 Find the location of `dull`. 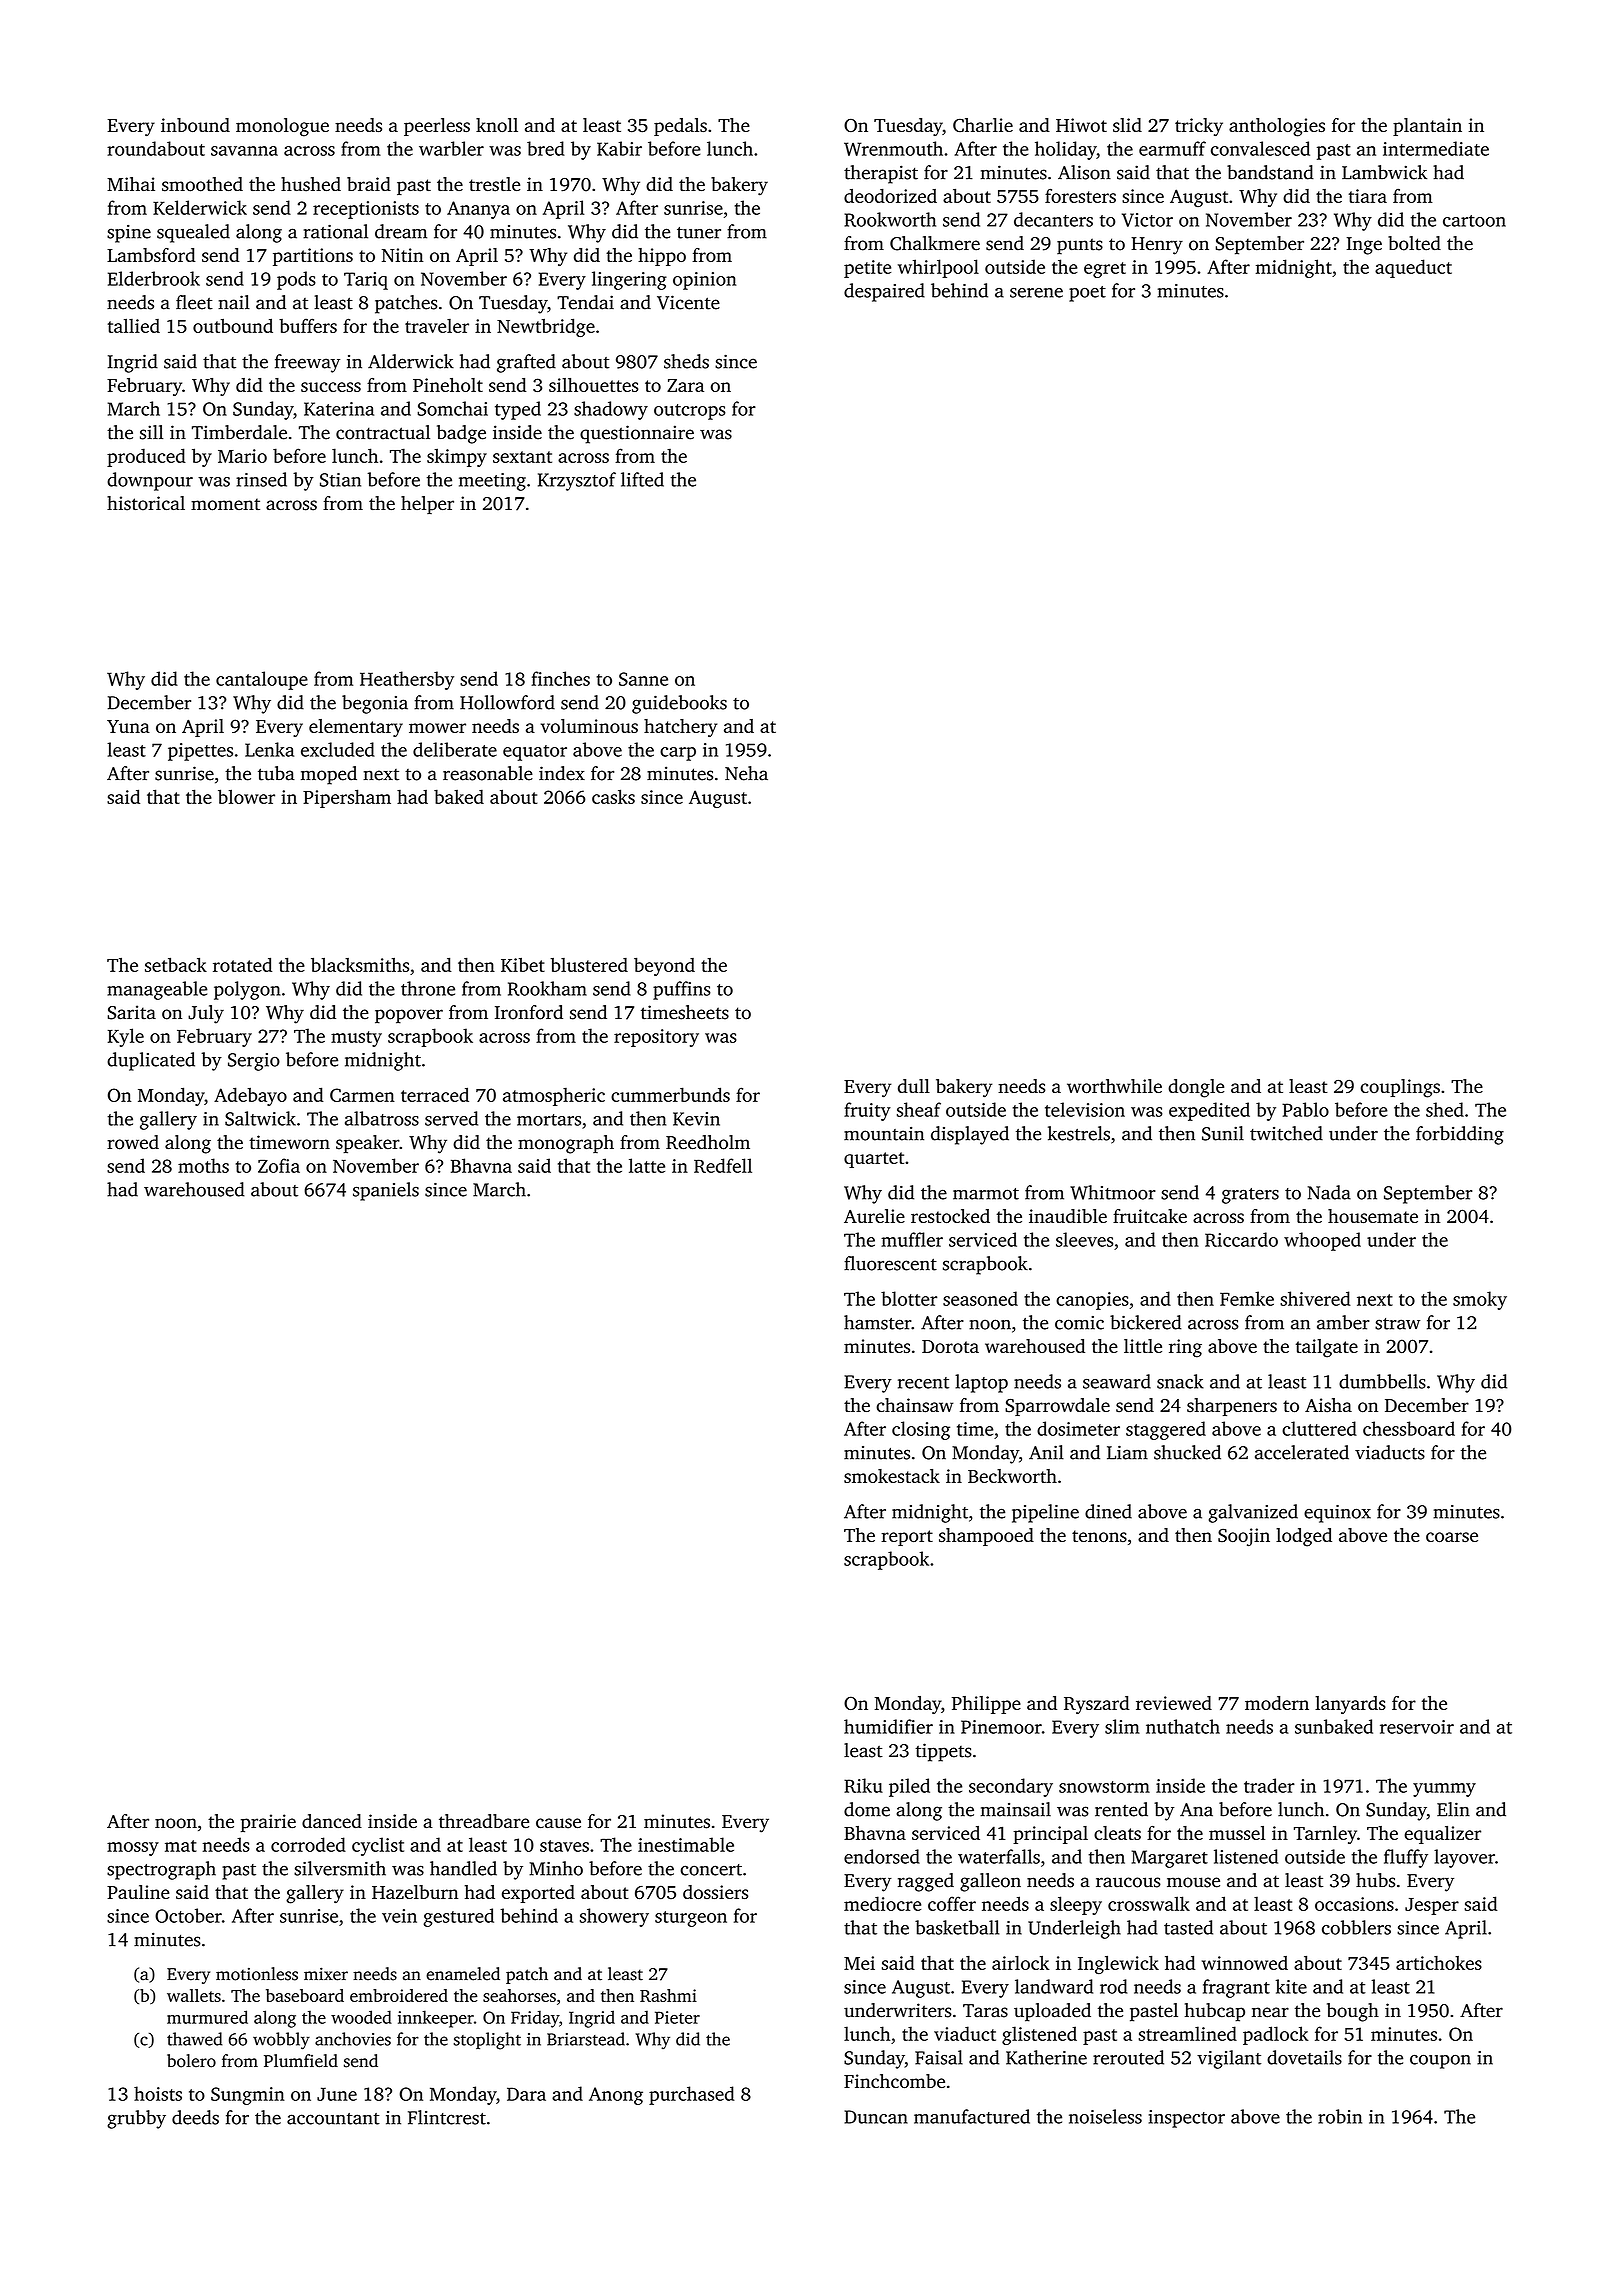

dull is located at coordinates (914, 1086).
